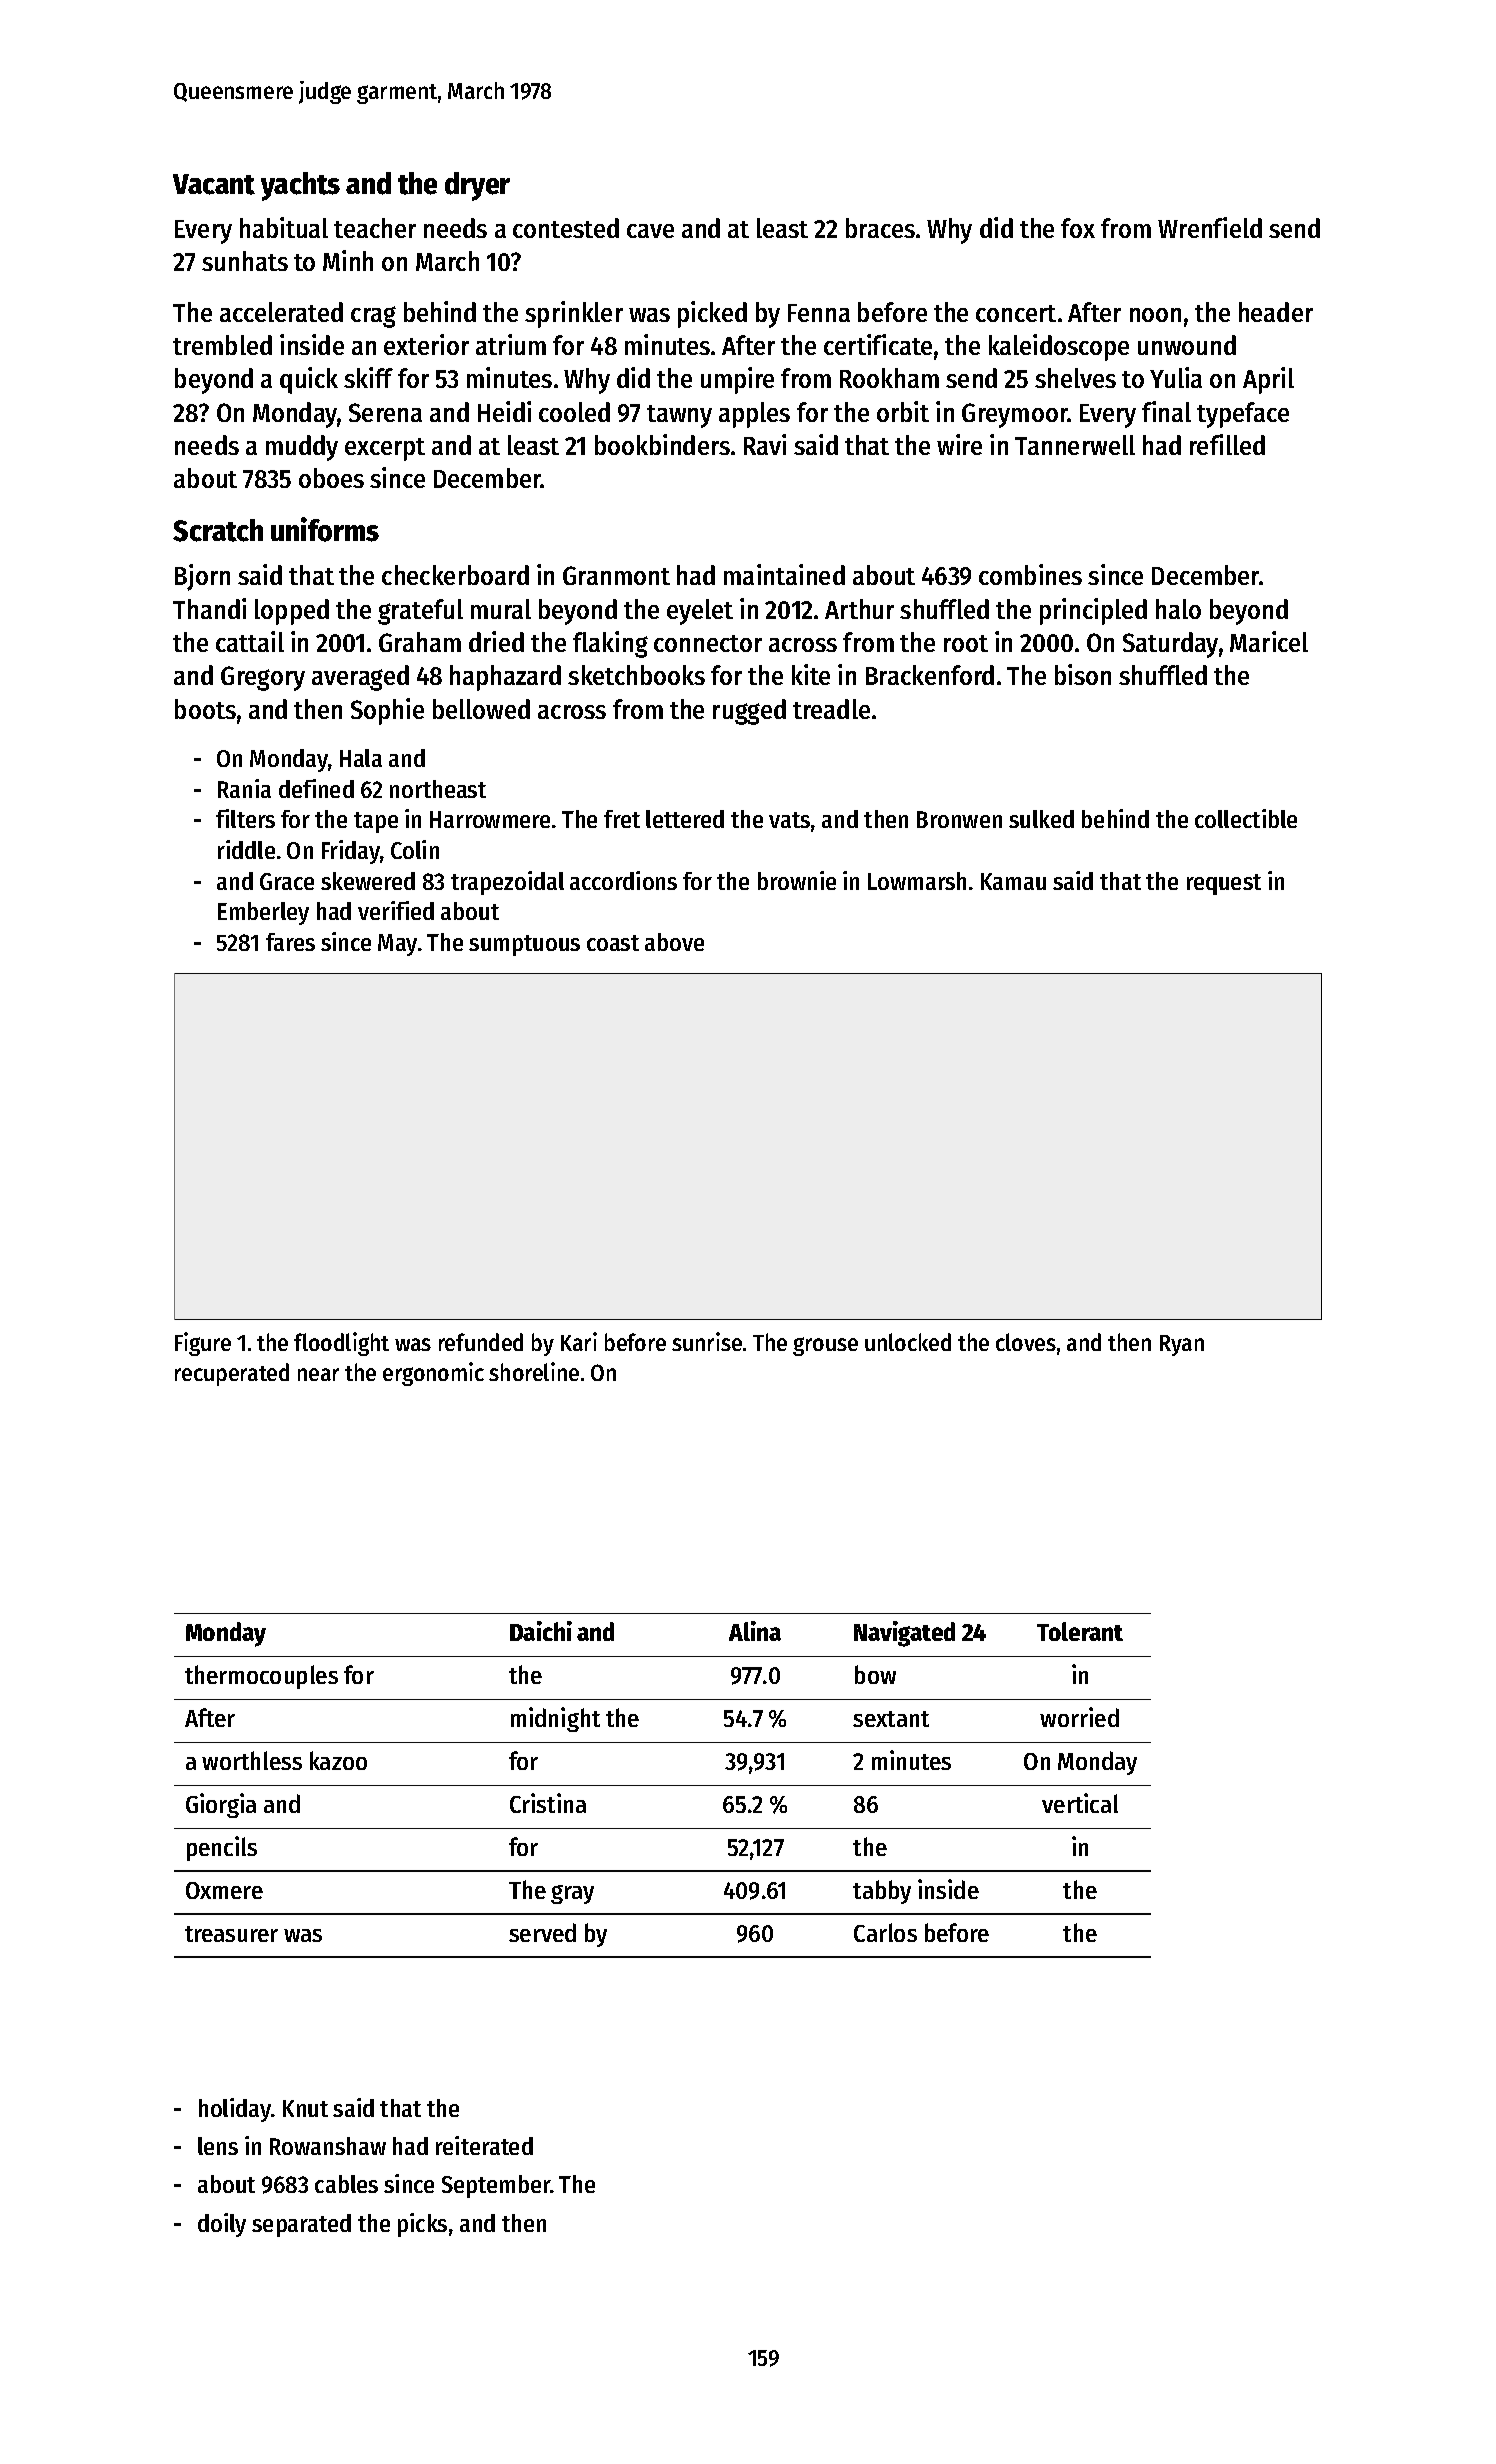 This screenshot has height=2464, width=1496. I want to click on dryer, so click(477, 186).
